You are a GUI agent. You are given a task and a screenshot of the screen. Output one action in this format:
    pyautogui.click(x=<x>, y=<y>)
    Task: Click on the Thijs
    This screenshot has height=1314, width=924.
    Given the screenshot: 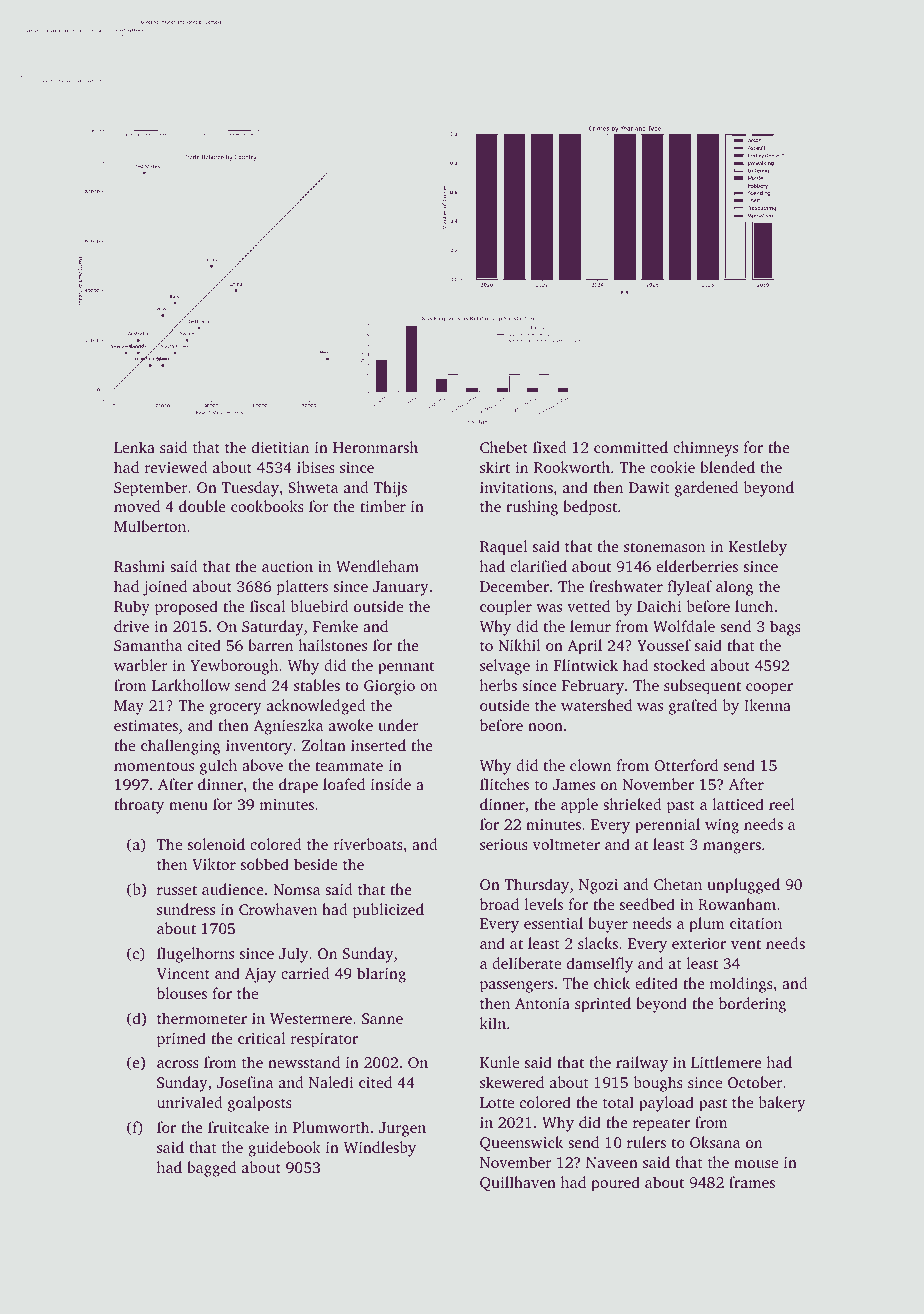 What is the action you would take?
    pyautogui.click(x=390, y=489)
